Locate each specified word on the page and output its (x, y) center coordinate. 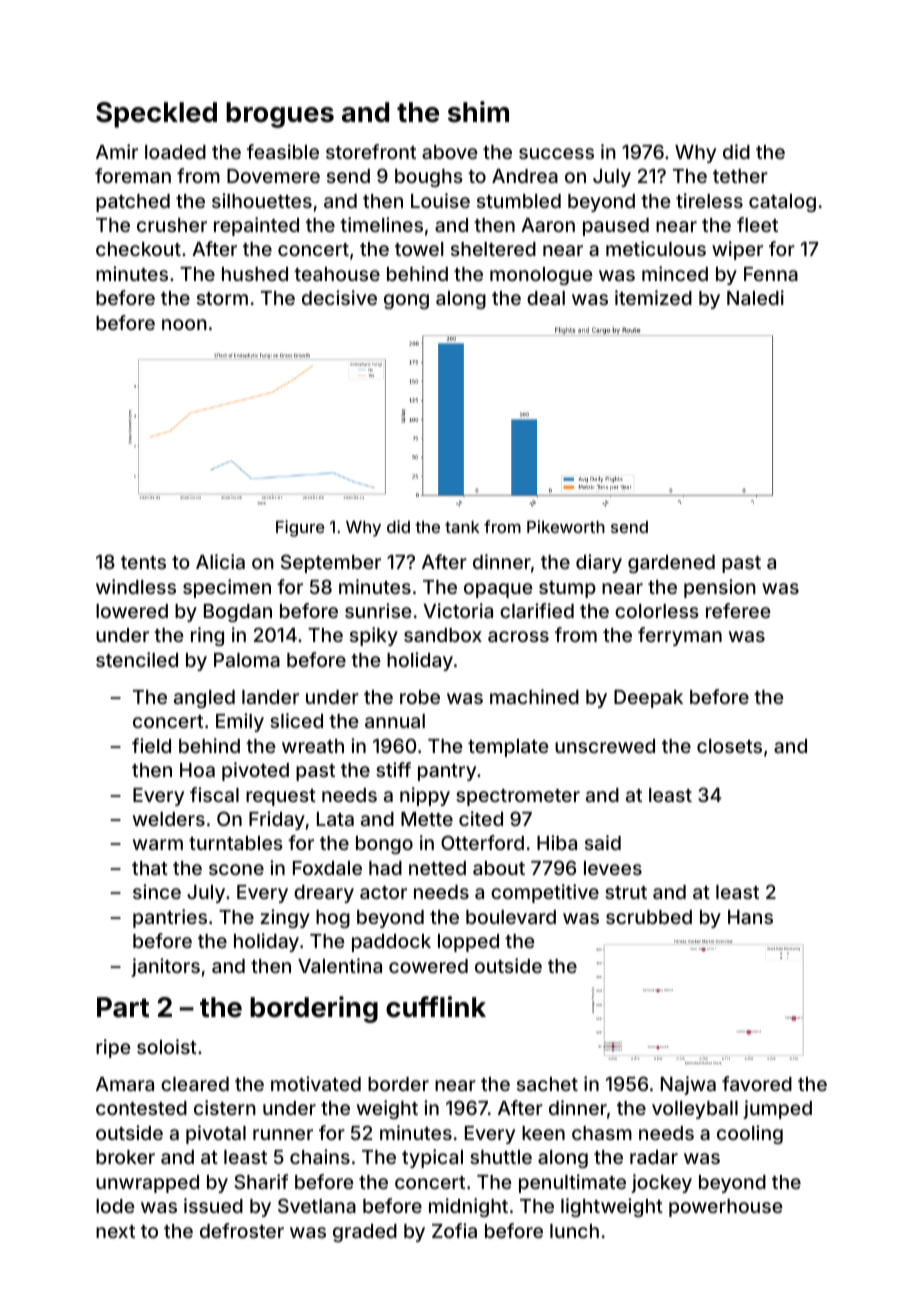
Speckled (156, 115)
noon (184, 324)
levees (613, 868)
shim (478, 112)
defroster (242, 1230)
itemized (653, 297)
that (150, 868)
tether (740, 176)
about (499, 868)
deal (546, 298)
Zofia (454, 1230)
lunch (574, 1231)
